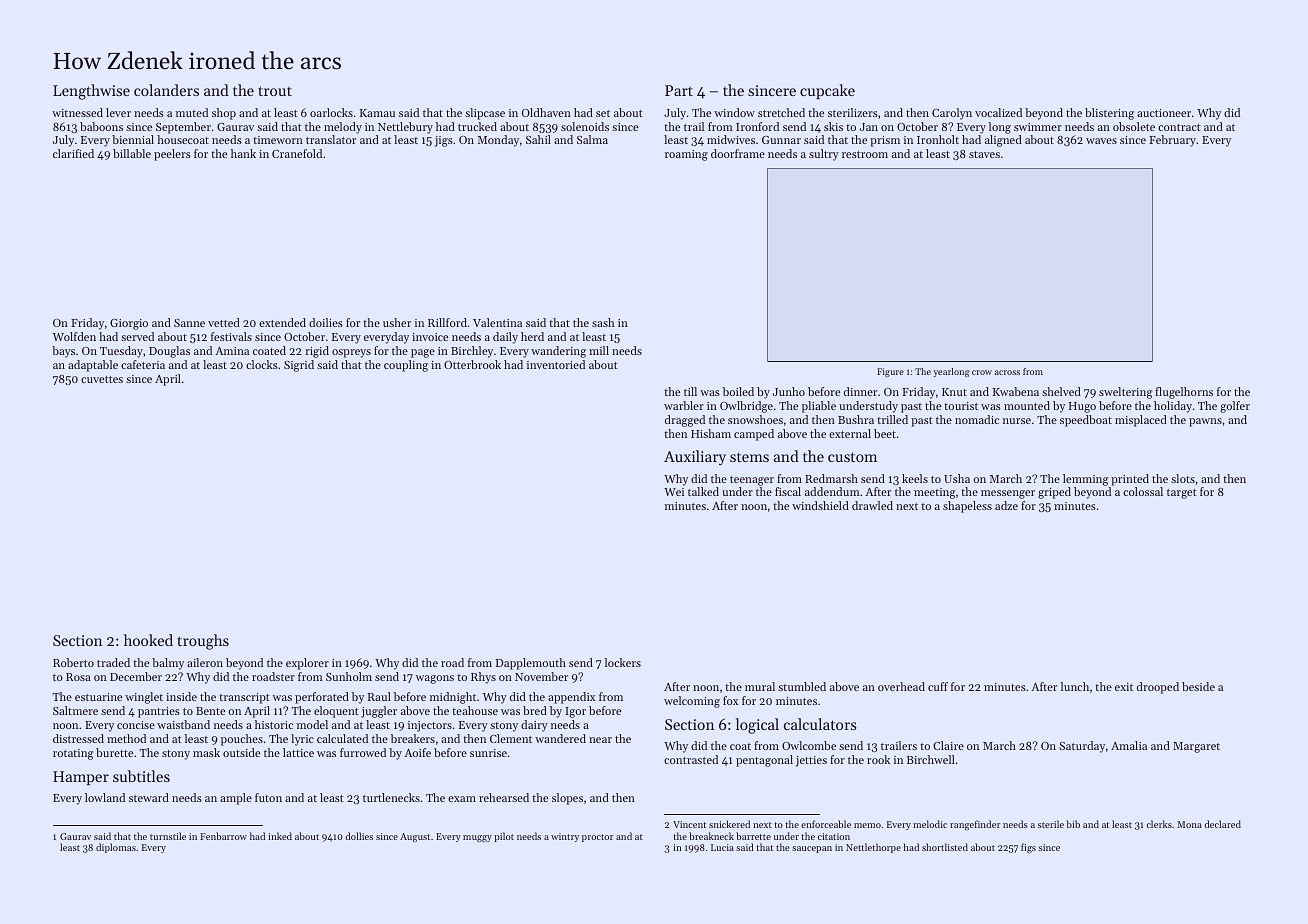  What do you see at coordinates (827, 91) in the screenshot?
I see `cupcake` at bounding box center [827, 91].
